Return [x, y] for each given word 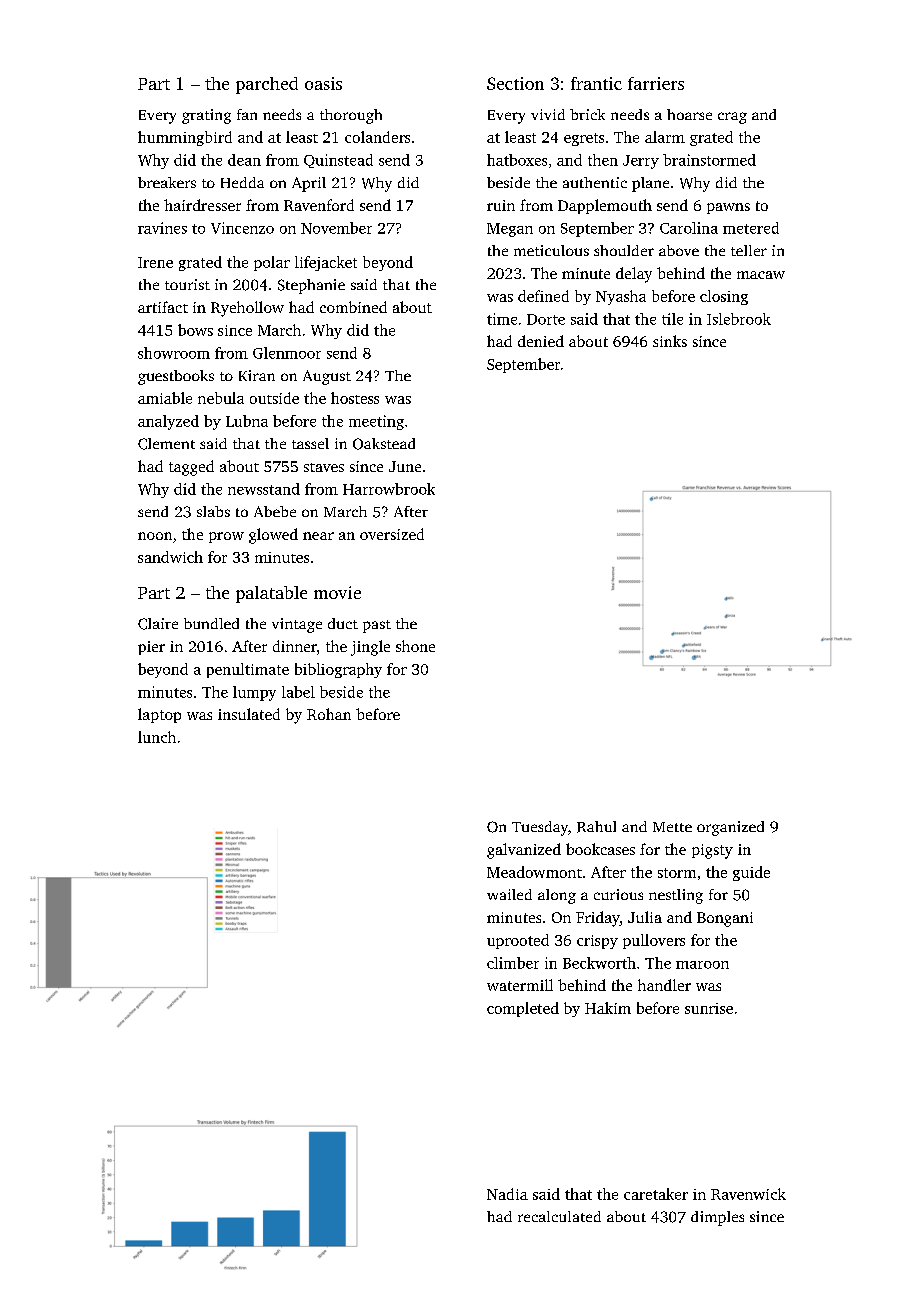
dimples [717, 1218]
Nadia [507, 1194]
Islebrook [739, 319]
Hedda [242, 182]
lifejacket [326, 263]
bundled [211, 623]
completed [523, 1009]
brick [587, 114]
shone [415, 646]
